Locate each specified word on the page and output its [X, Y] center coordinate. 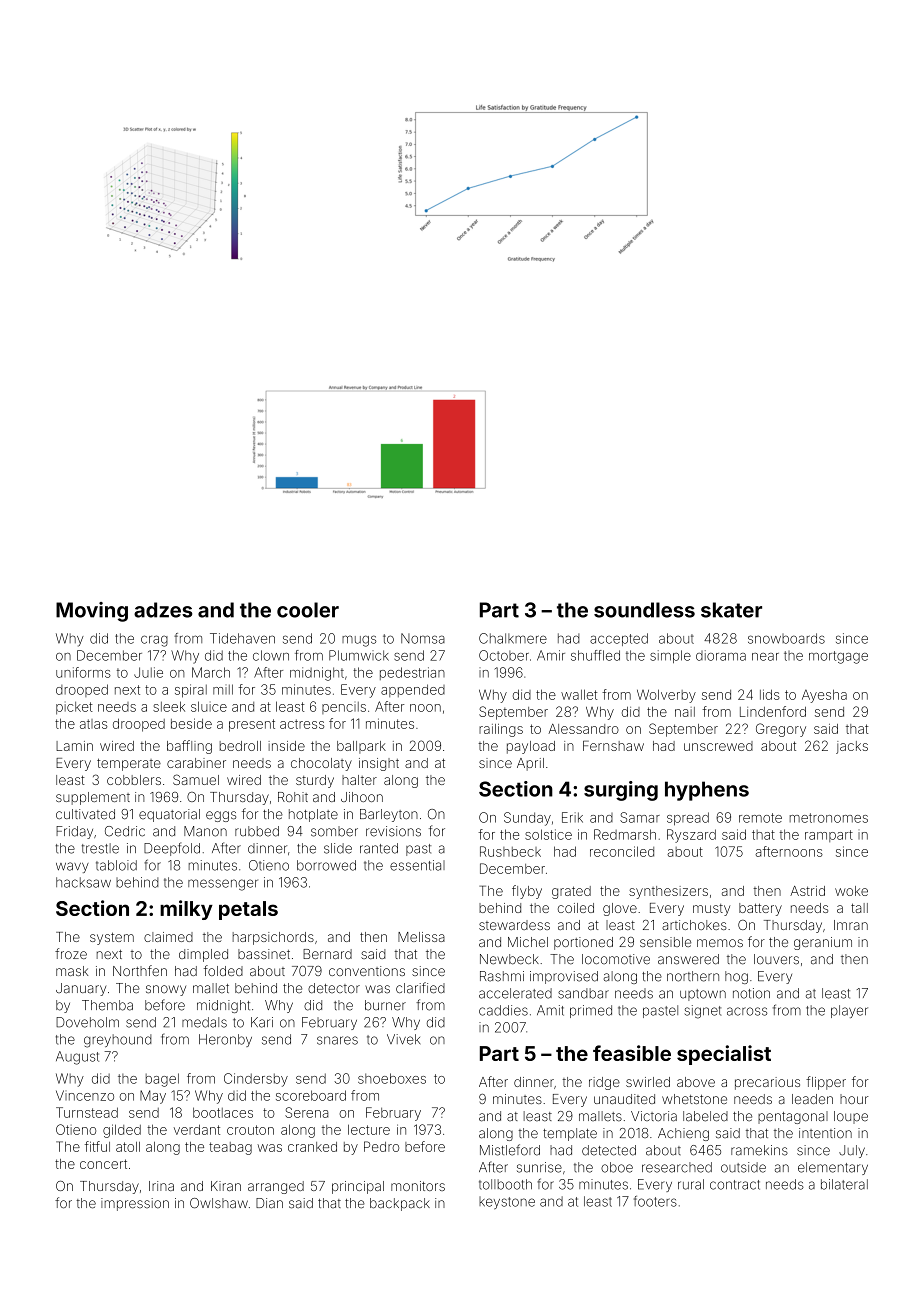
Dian [269, 1203]
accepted [619, 639]
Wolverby [666, 696]
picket [74, 708]
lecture [369, 1129]
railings [501, 730]
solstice [548, 834]
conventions [367, 971]
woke [851, 891]
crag [154, 641]
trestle [100, 848]
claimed [168, 937]
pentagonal [793, 1117]
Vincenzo [85, 1095]
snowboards [786, 638]
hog [736, 977]
